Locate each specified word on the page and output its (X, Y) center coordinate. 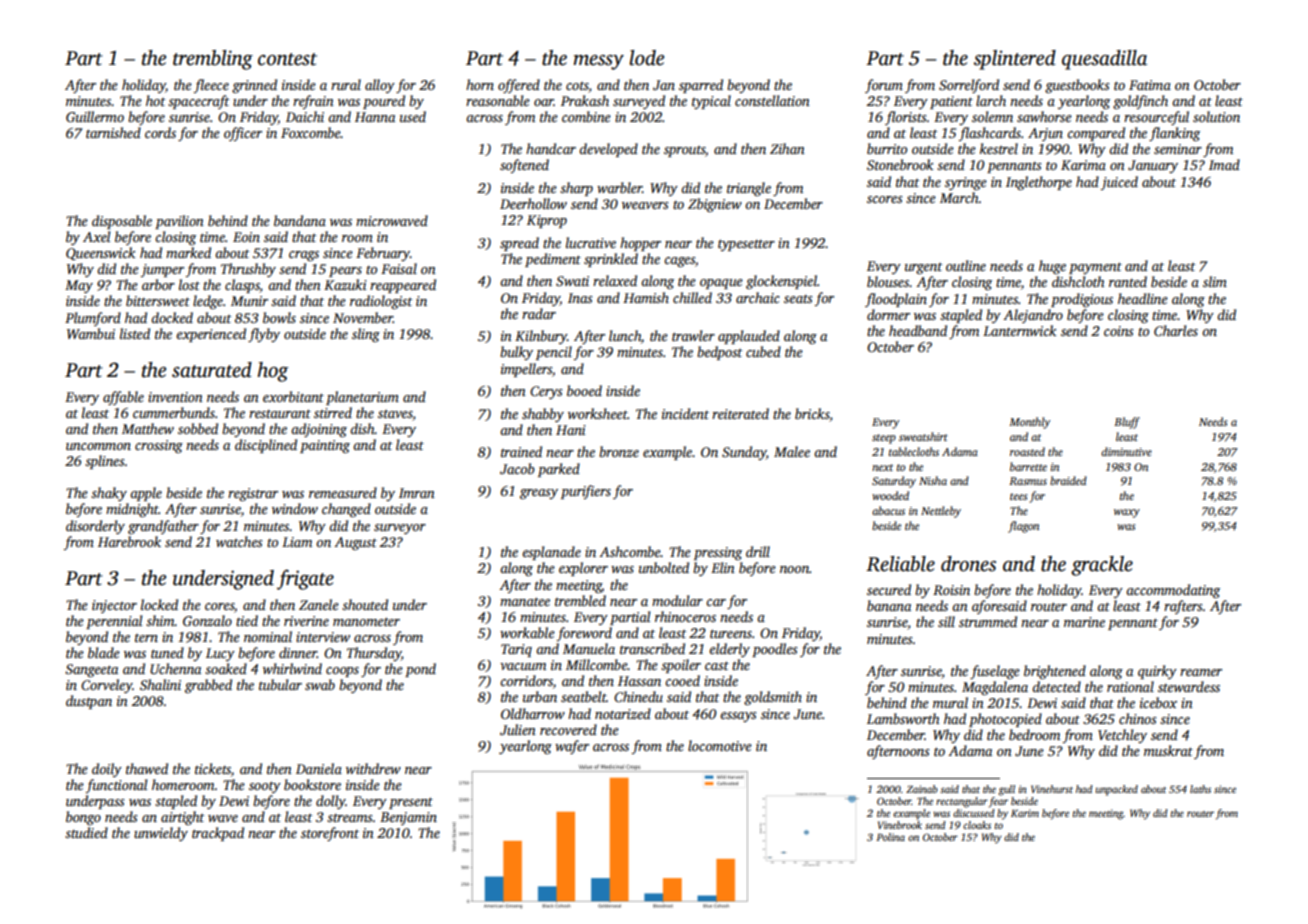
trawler (693, 335)
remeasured (343, 492)
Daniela (319, 768)
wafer (572, 747)
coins (1119, 331)
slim (1215, 281)
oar (544, 102)
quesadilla (1104, 60)
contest (287, 59)
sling (366, 335)
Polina (890, 837)
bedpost (719, 353)
